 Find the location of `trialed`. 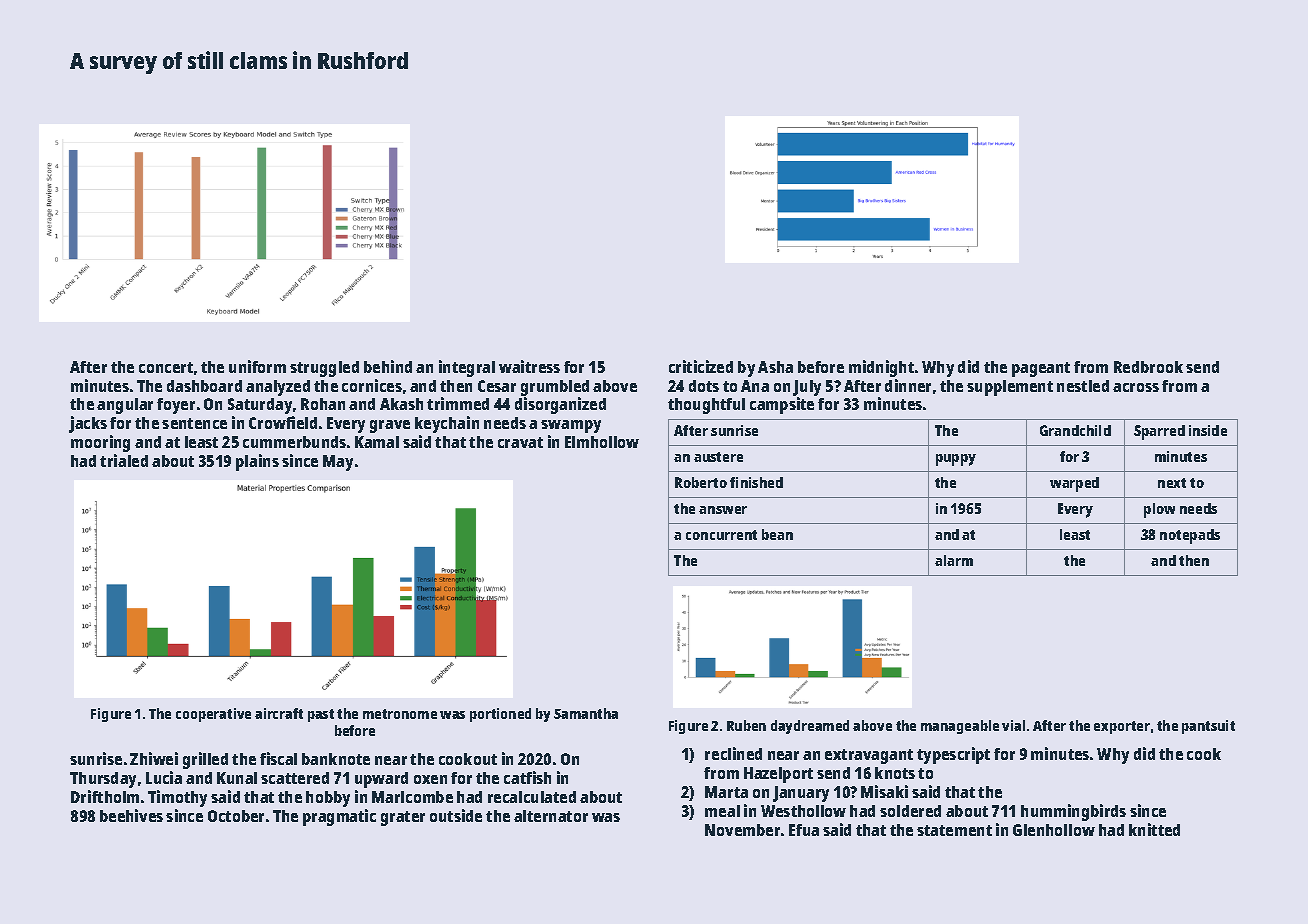

trialed is located at coordinates (124, 460).
